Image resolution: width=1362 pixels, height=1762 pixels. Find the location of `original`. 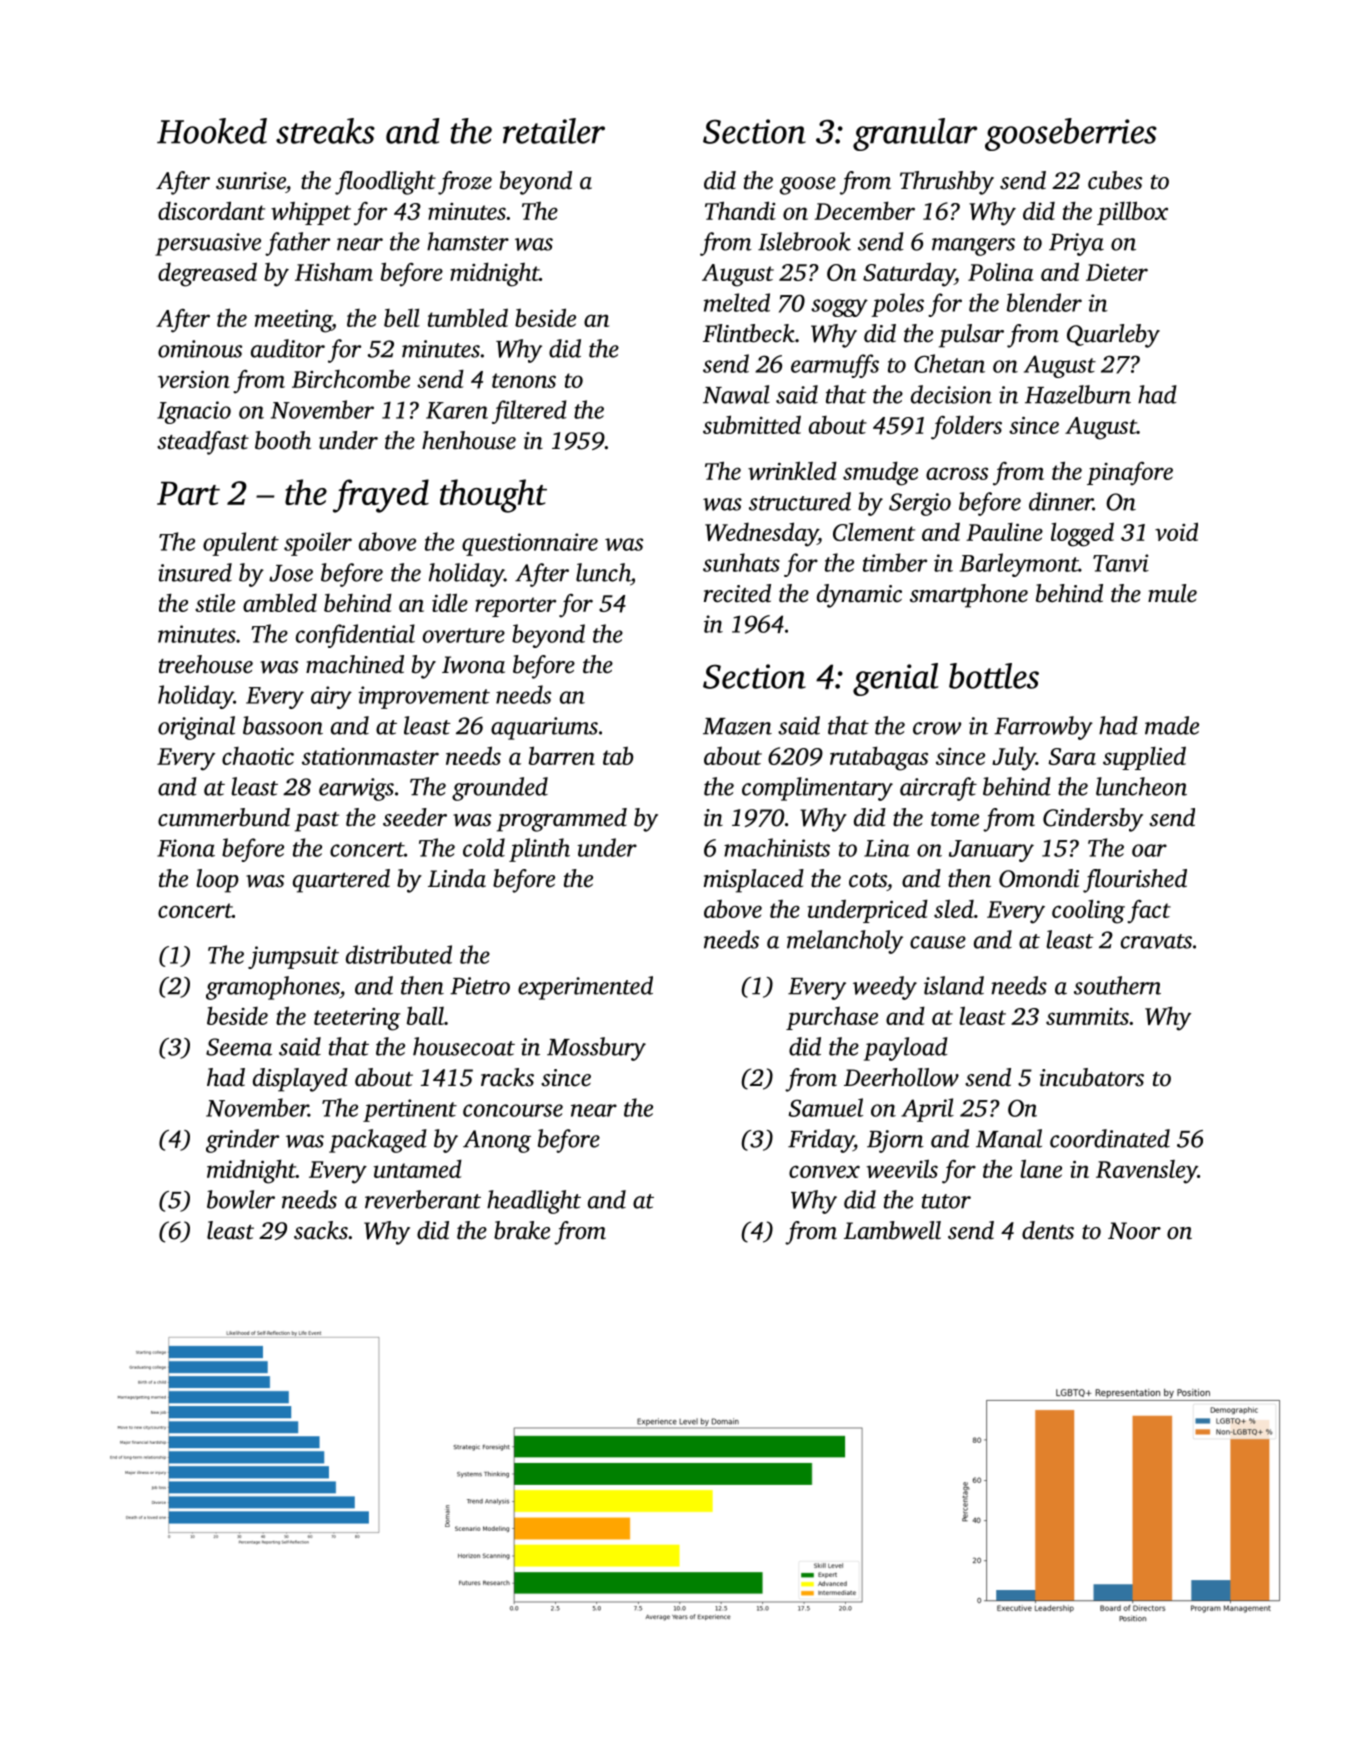

original is located at coordinates (196, 728).
